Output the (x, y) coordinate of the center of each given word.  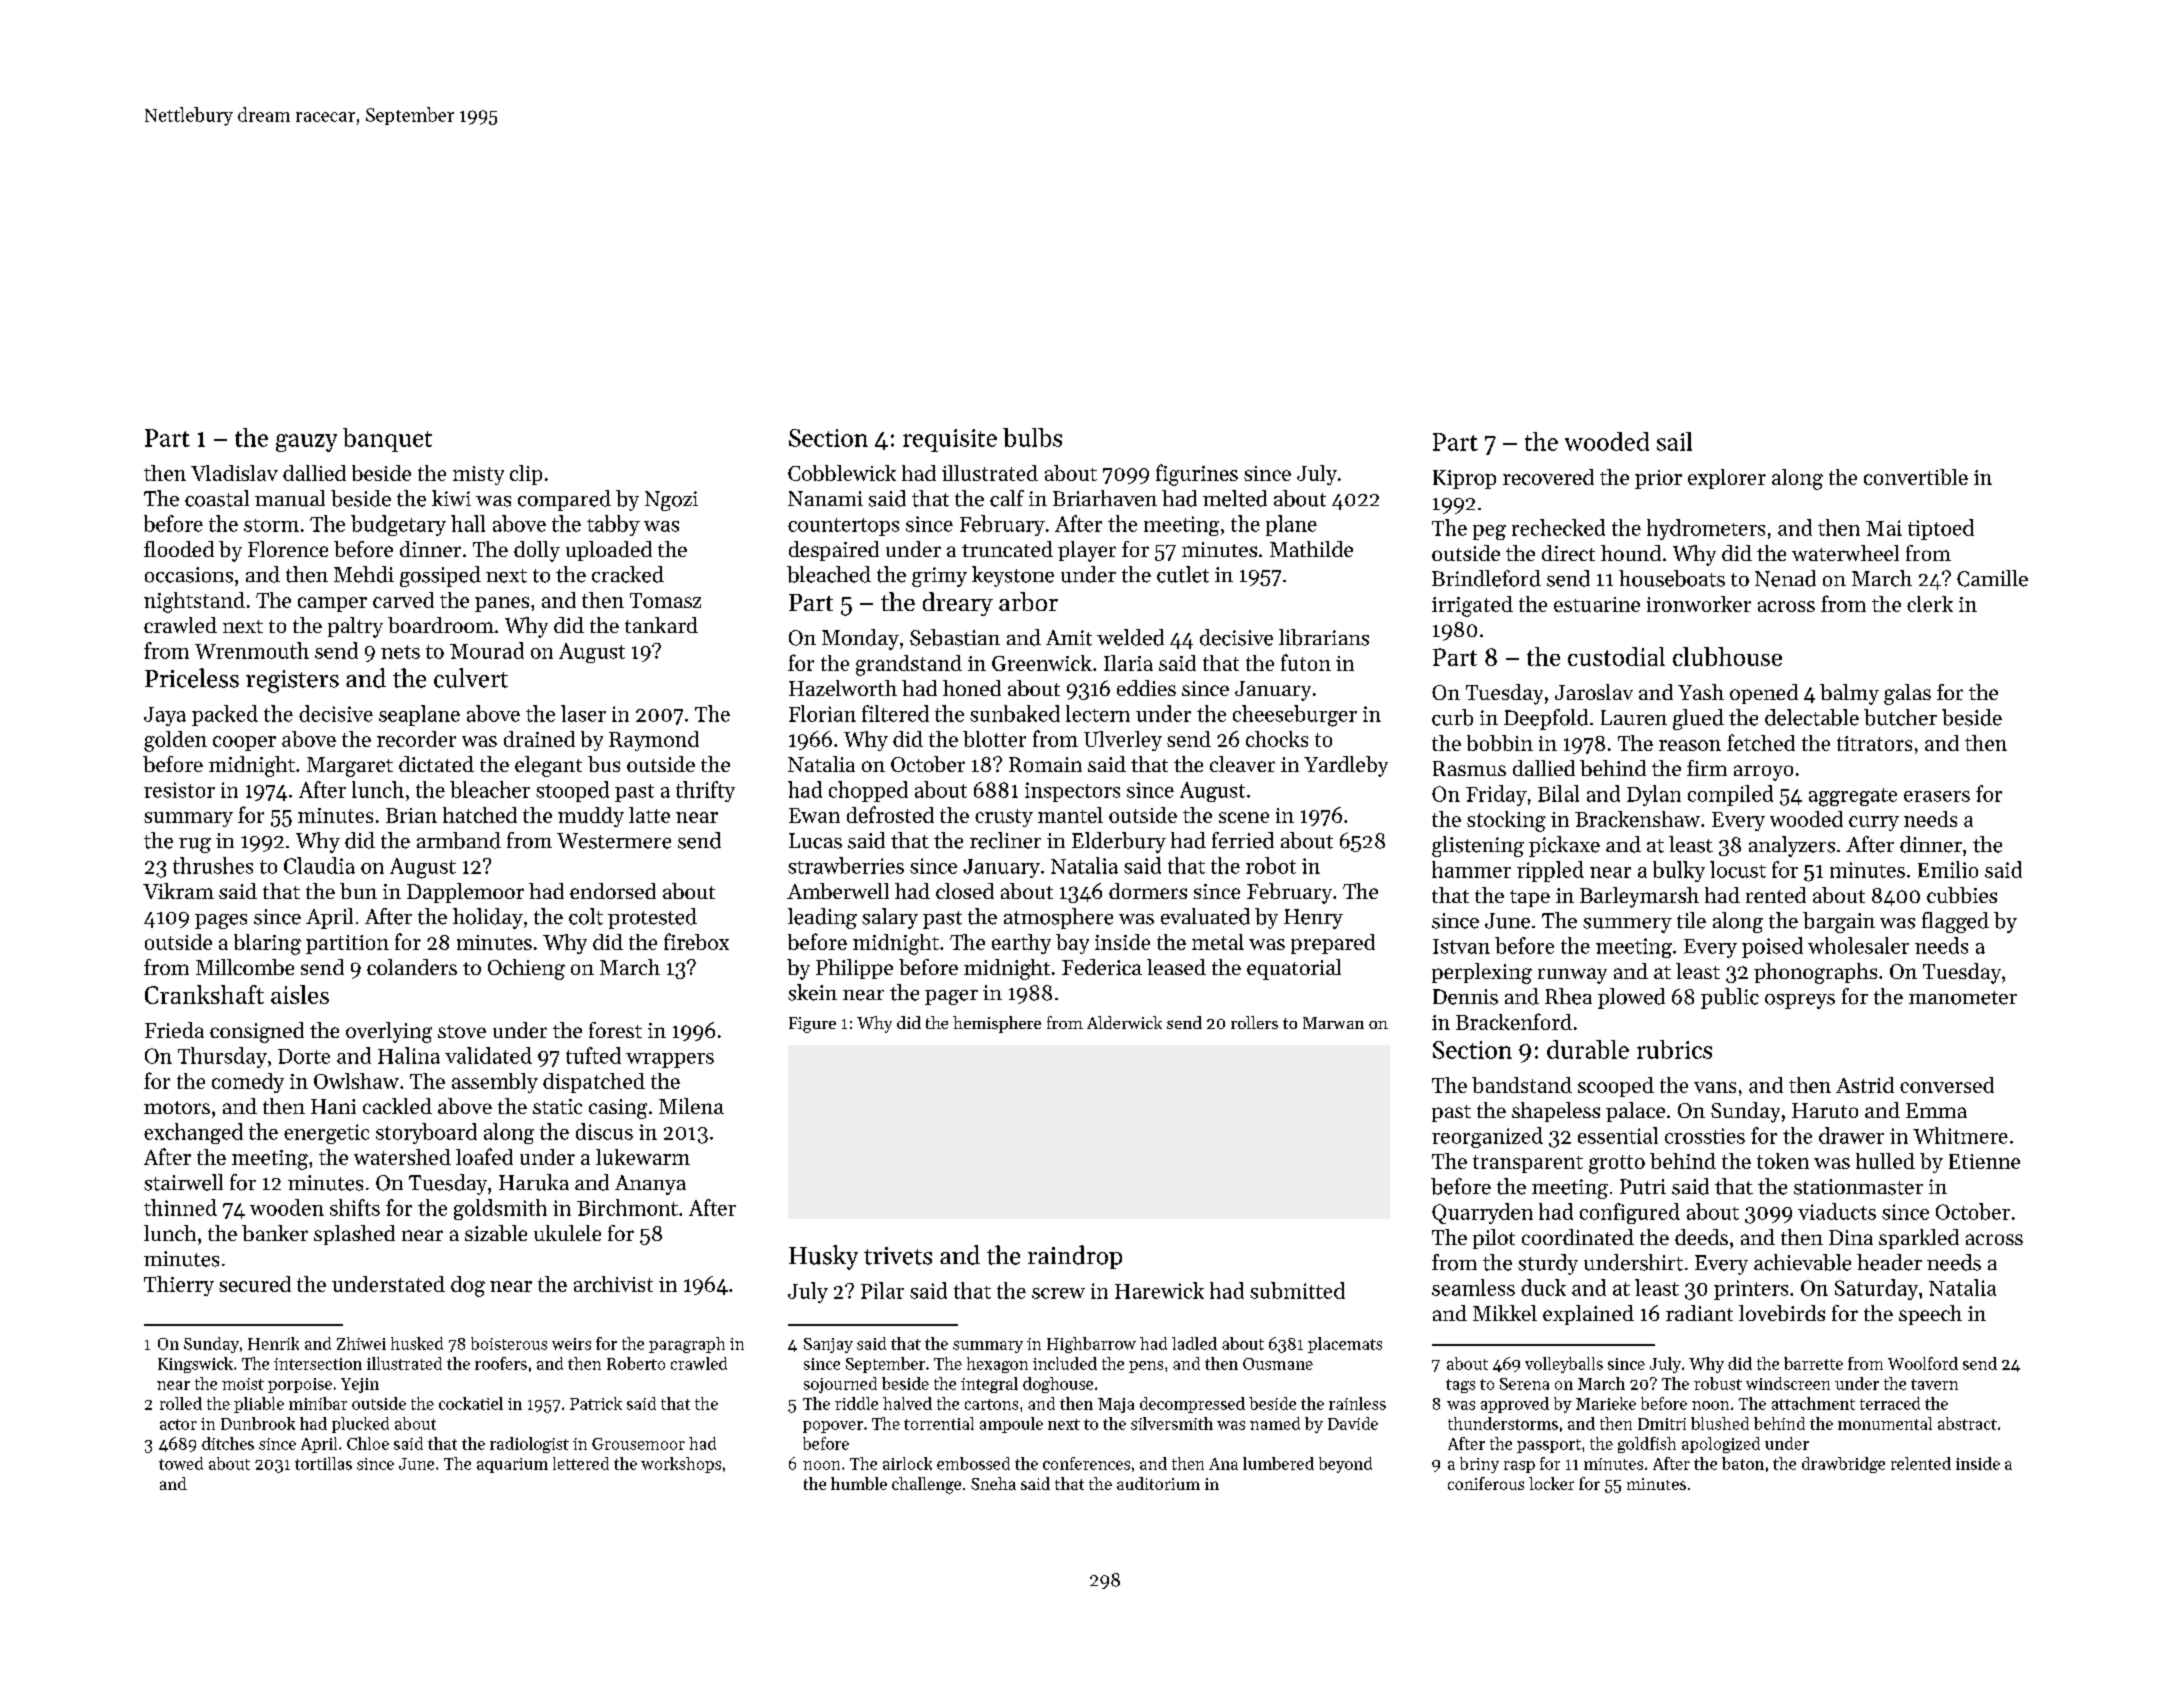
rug (195, 845)
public (1730, 998)
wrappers (670, 1060)
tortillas (323, 1463)
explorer (1727, 479)
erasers (1937, 796)
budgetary (398, 525)
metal (1218, 942)
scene (1244, 817)
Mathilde (1311, 549)
